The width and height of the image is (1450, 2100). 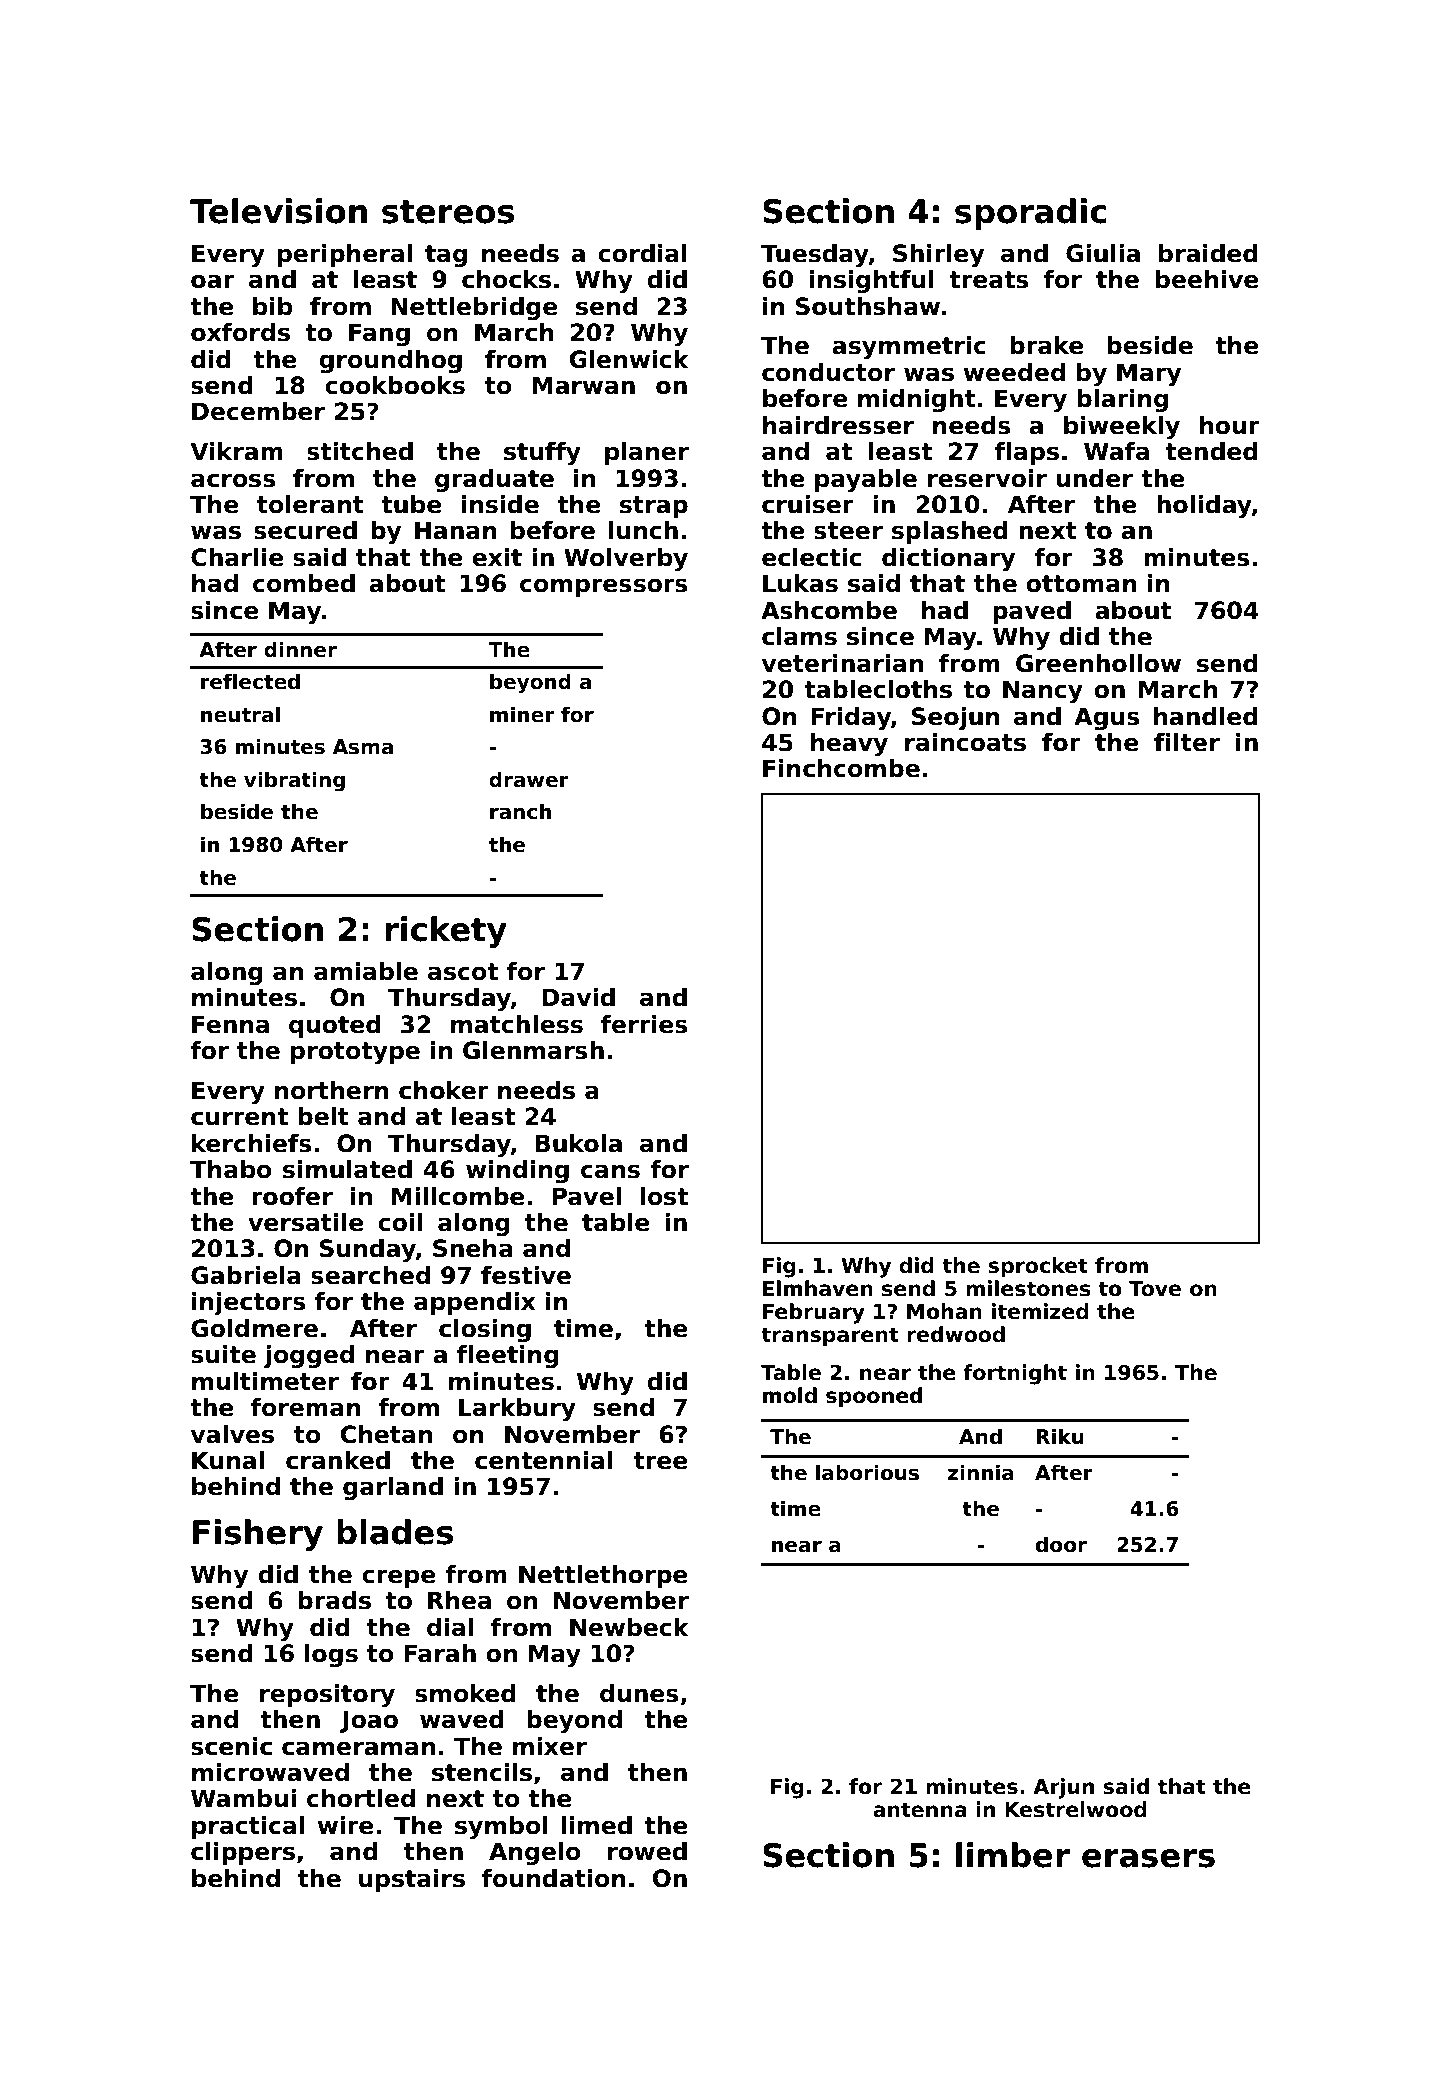 I want to click on upstairs, so click(x=412, y=1880).
